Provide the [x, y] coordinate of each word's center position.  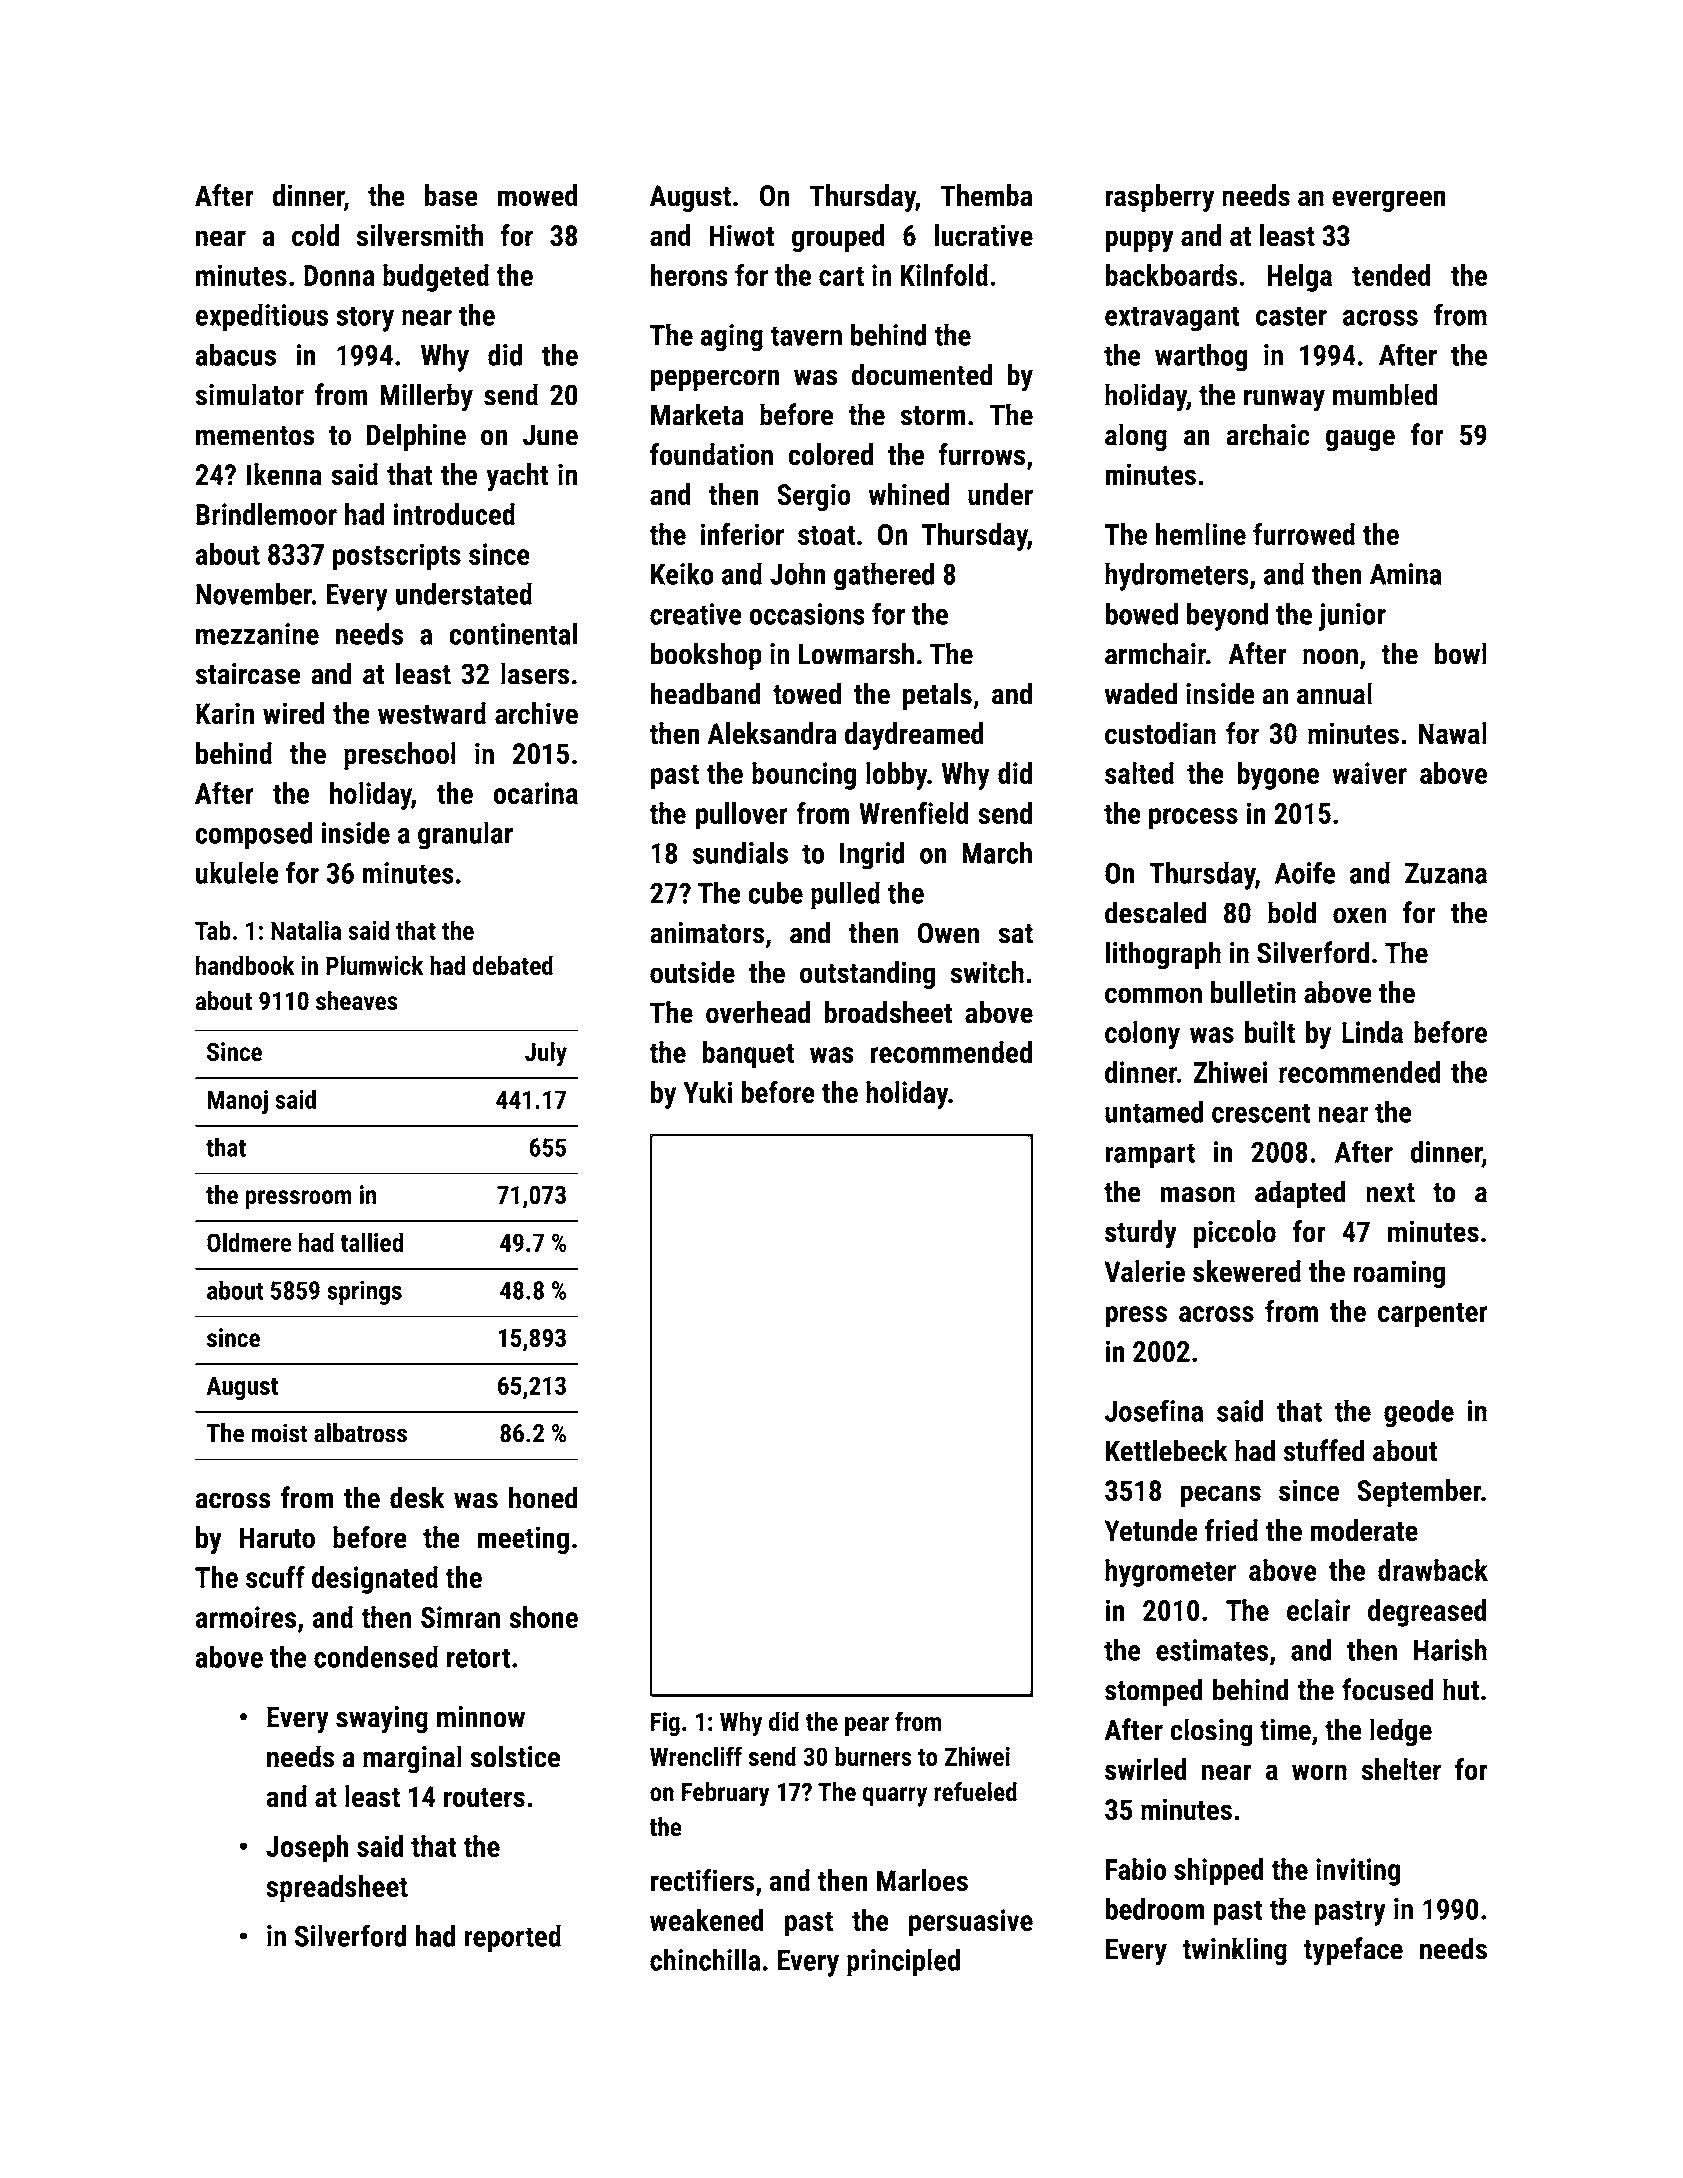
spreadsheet [337, 1889]
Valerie [1145, 1271]
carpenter [1433, 1315]
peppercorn [715, 380]
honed [543, 1497]
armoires [245, 1617]
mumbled [1385, 394]
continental [513, 633]
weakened [707, 1920]
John [798, 573]
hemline [1200, 534]
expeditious [261, 317]
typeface [1353, 1951]
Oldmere [249, 1242]
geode [1419, 1413]
